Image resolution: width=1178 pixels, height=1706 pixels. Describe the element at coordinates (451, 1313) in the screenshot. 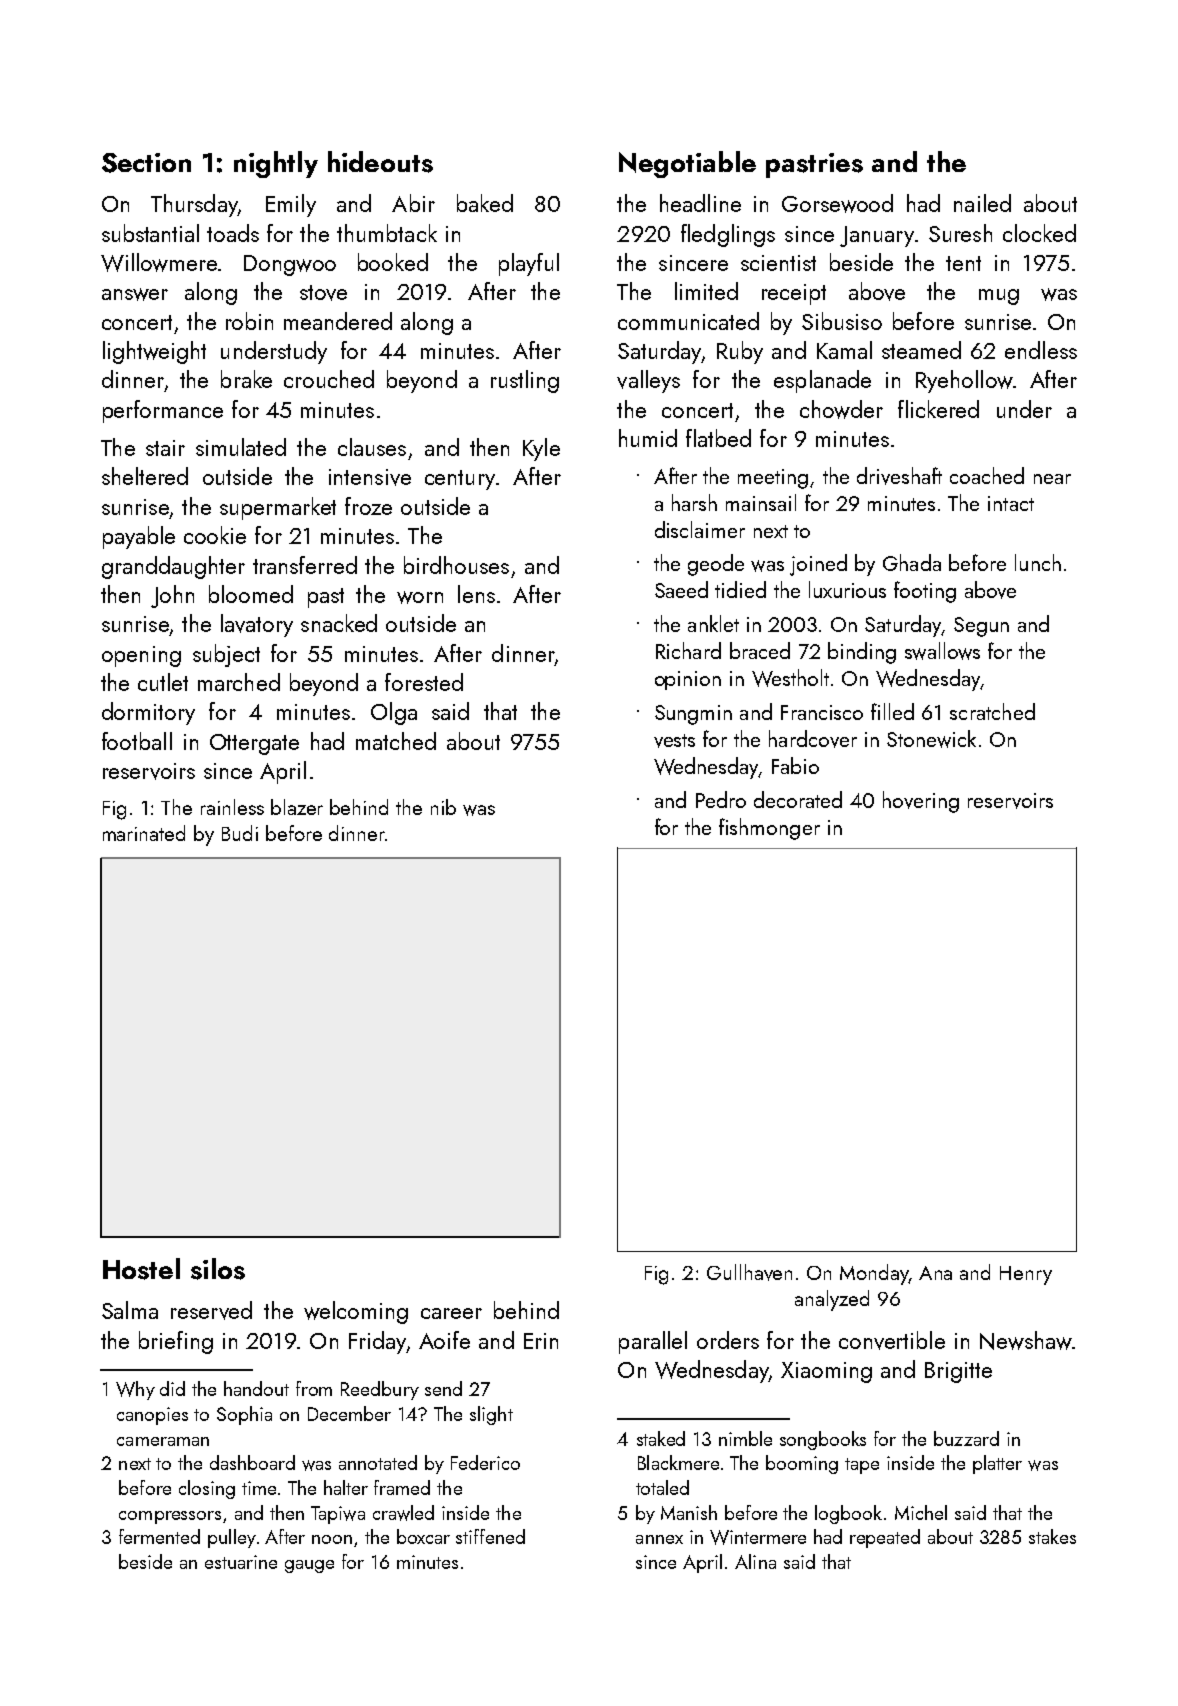

I see `career` at that location.
